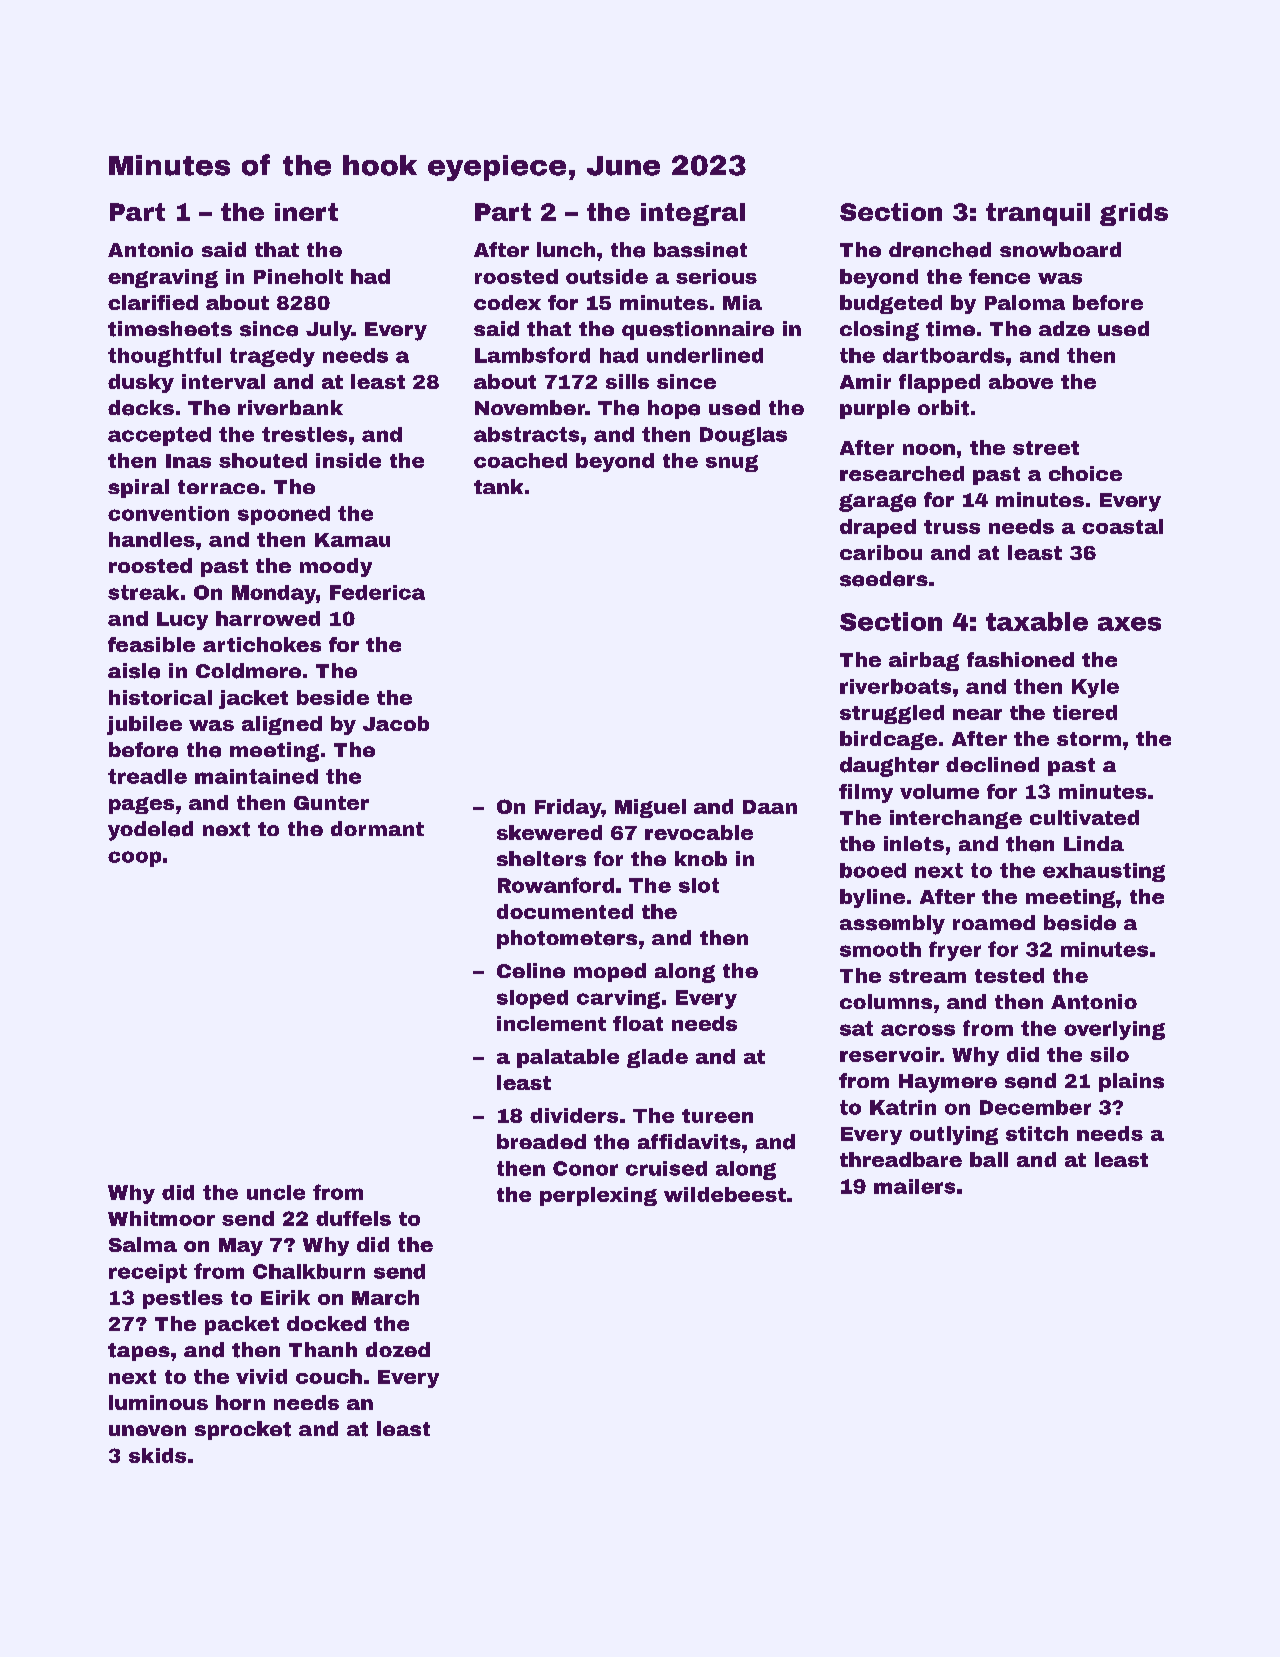 The height and width of the screenshot is (1657, 1280). Describe the element at coordinates (398, 1349) in the screenshot. I see `dozed` at that location.
